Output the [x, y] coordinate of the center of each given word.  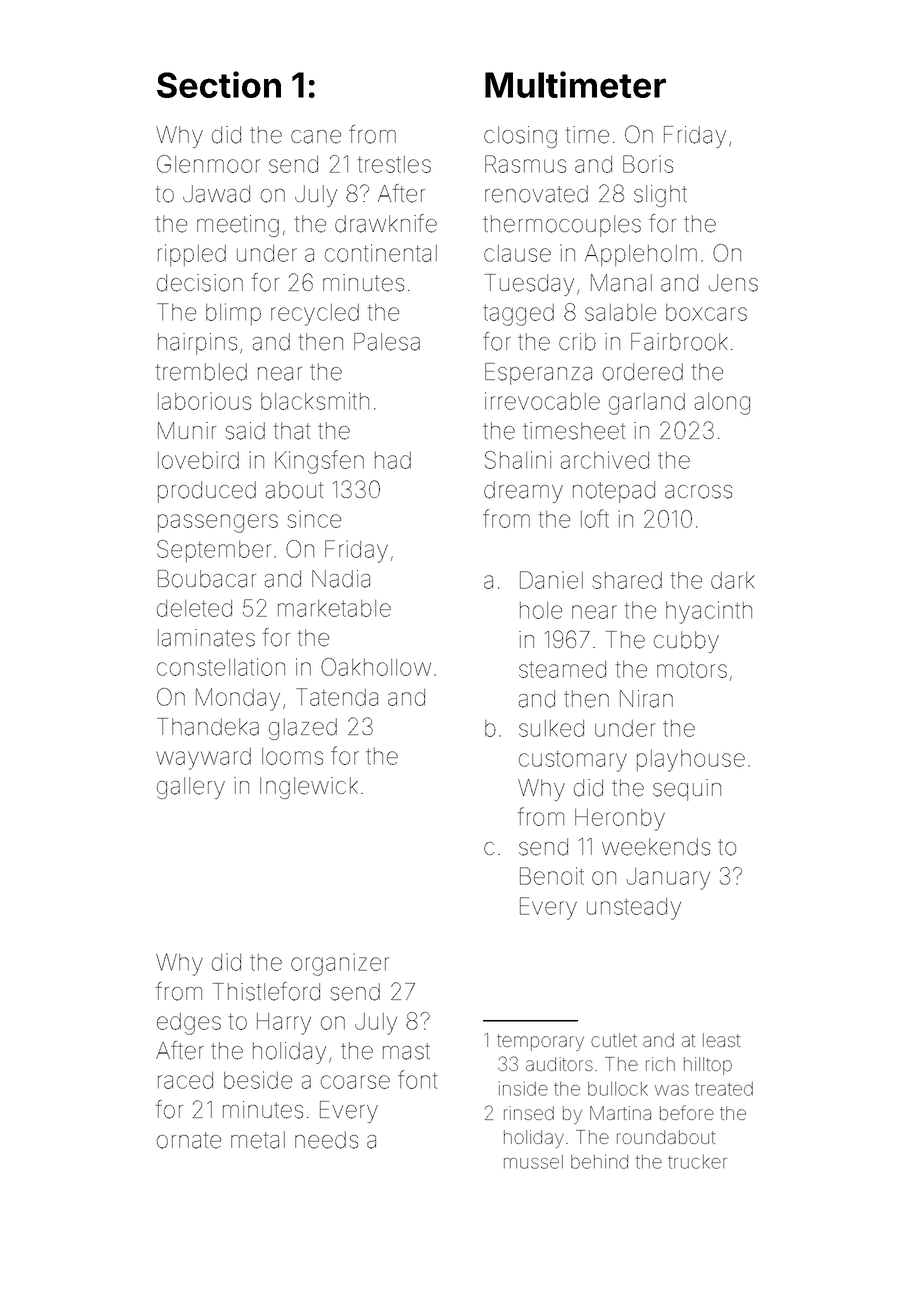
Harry [284, 1024]
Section [219, 84]
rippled [192, 255]
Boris [648, 164]
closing [520, 137]
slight [660, 196]
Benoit [552, 876]
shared [627, 580]
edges [189, 1024]
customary [573, 761]
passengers [218, 523]
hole [541, 610]
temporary [540, 1042]
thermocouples [562, 226]
